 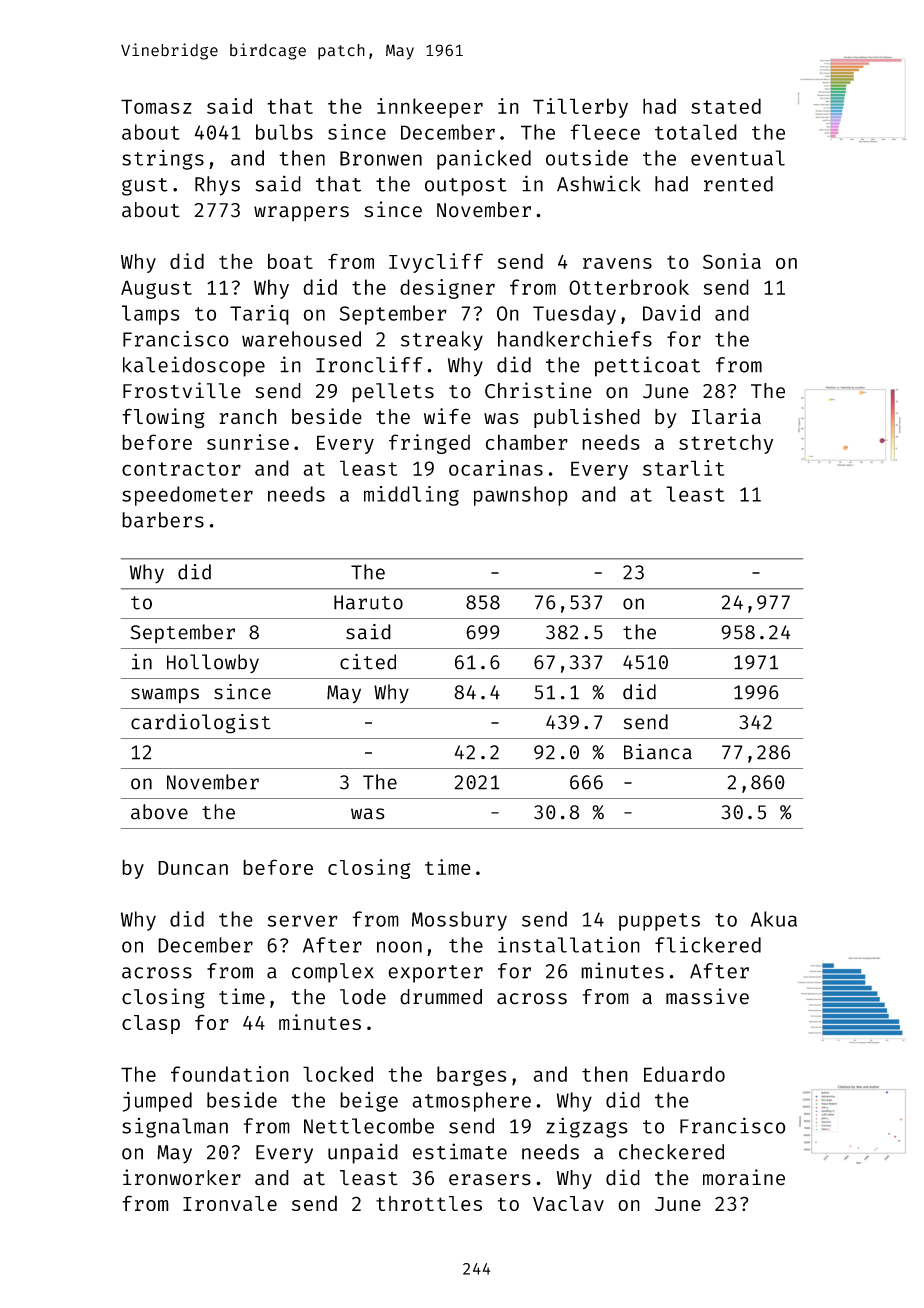 What do you see at coordinates (159, 812) in the image?
I see `above` at bounding box center [159, 812].
